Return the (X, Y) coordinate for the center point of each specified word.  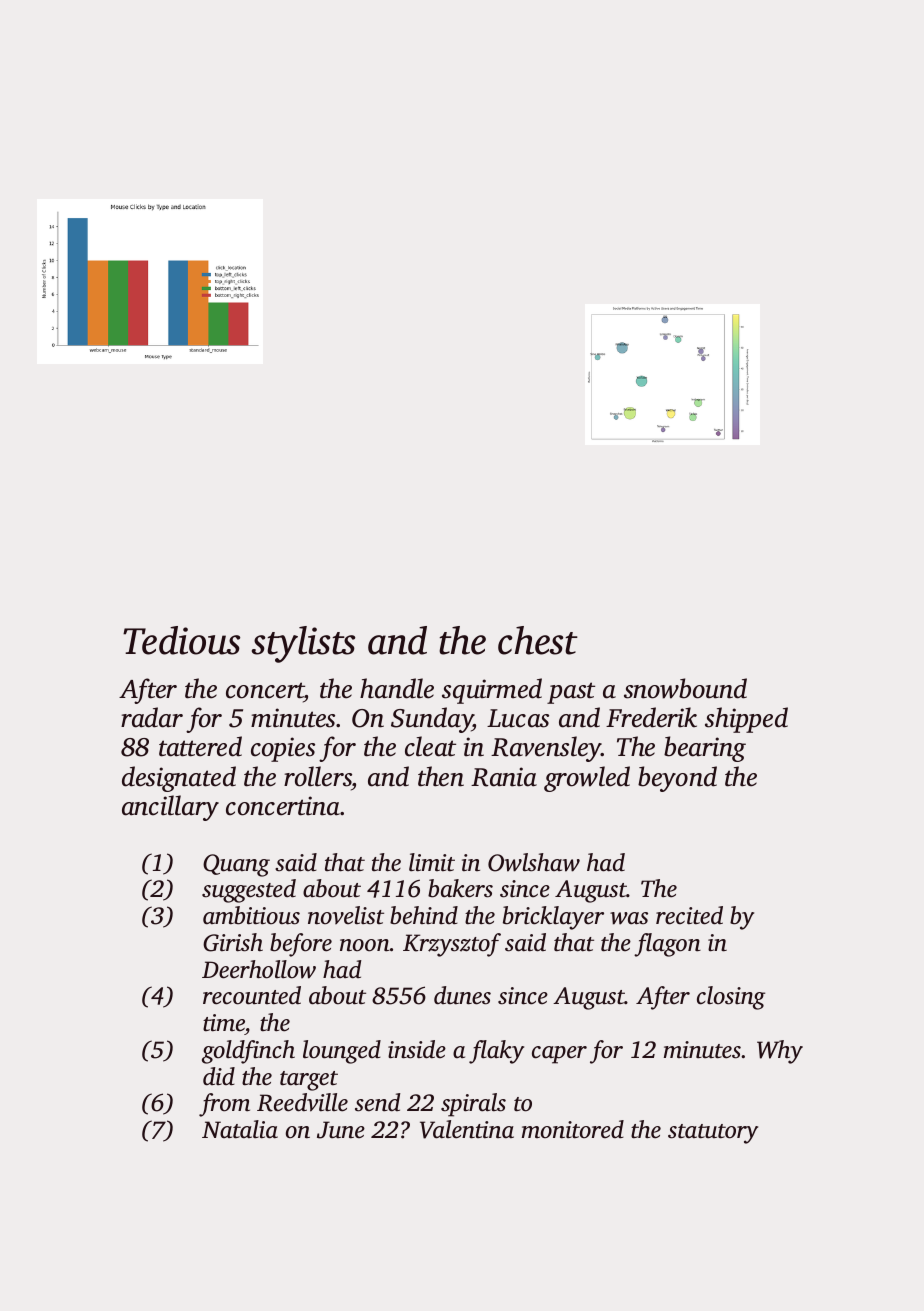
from (224, 1105)
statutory (713, 1134)
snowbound (685, 688)
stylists (303, 644)
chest (538, 640)
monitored (573, 1129)
